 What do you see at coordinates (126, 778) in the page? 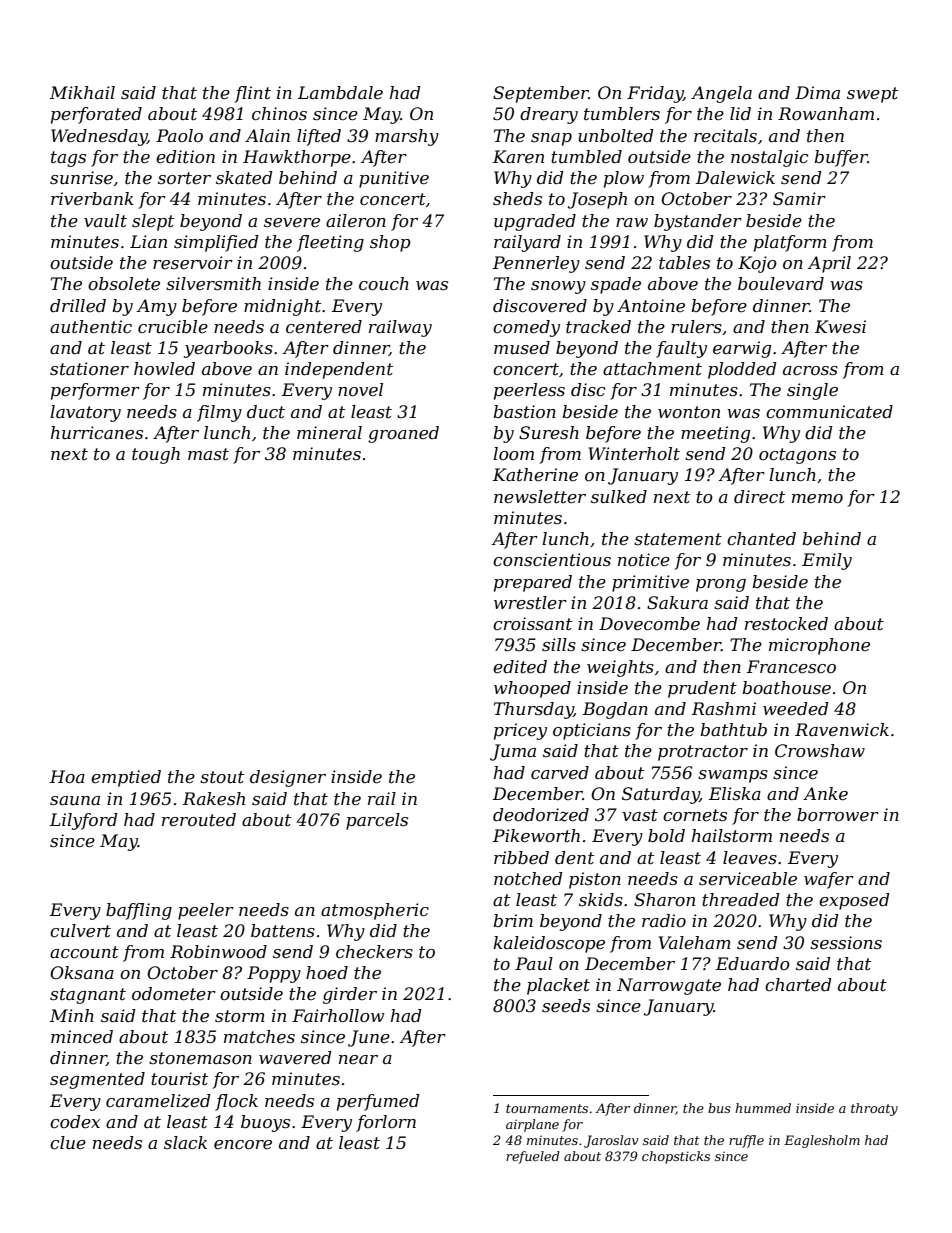
I see `emptied` at bounding box center [126, 778].
